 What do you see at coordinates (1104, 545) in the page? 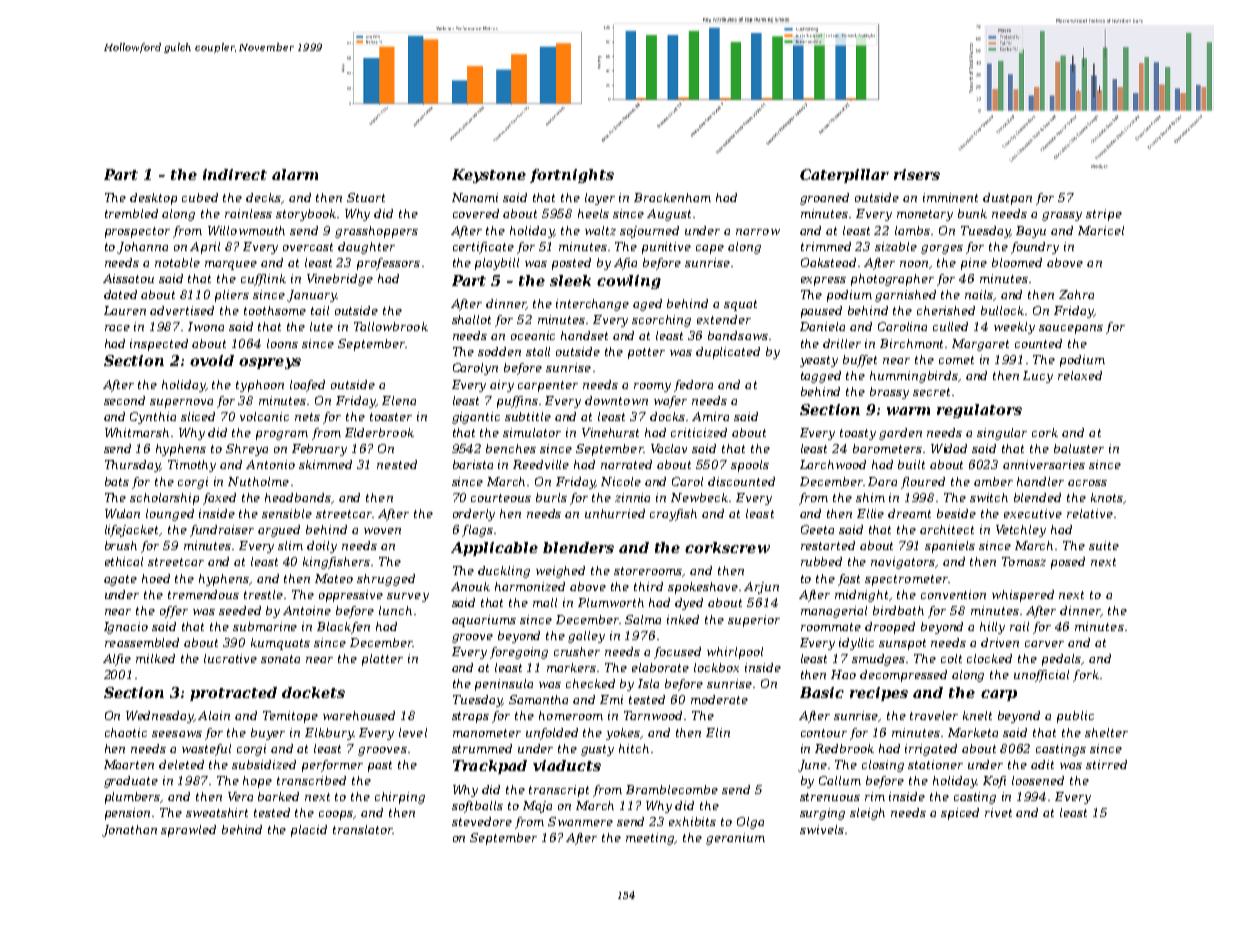
I see `suite` at bounding box center [1104, 545].
